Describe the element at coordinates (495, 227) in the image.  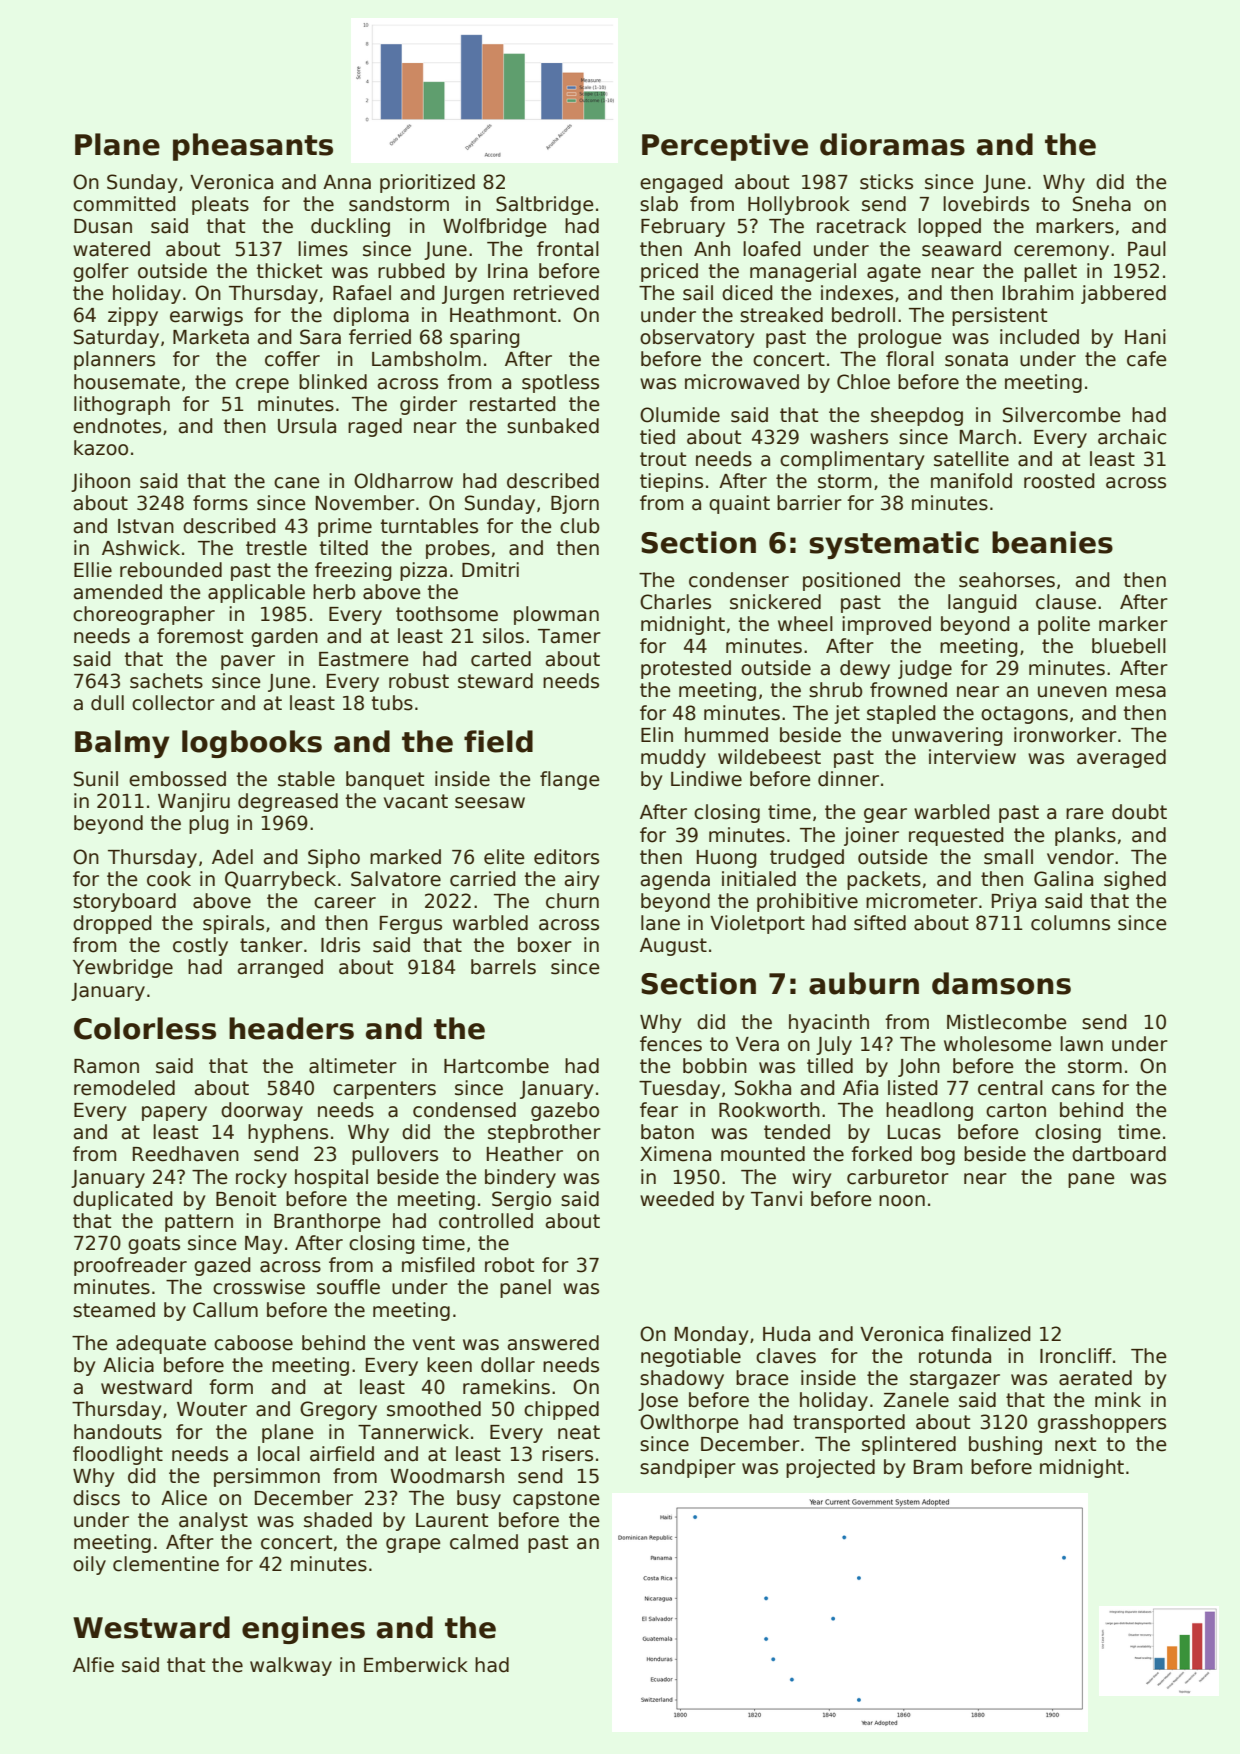
I see `Wolfbridge` at that location.
